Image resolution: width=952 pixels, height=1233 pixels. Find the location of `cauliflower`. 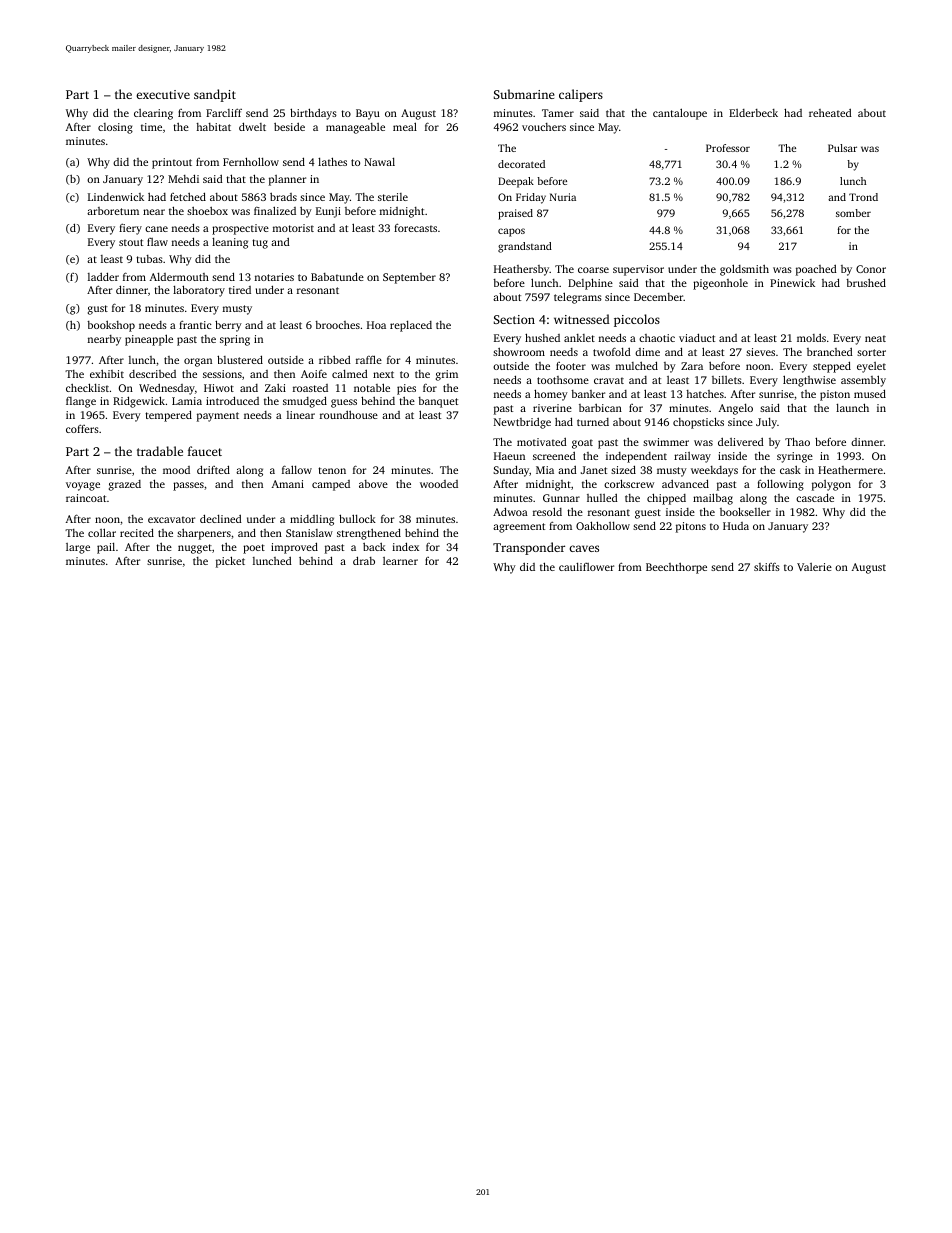

cauliflower is located at coordinates (586, 567).
